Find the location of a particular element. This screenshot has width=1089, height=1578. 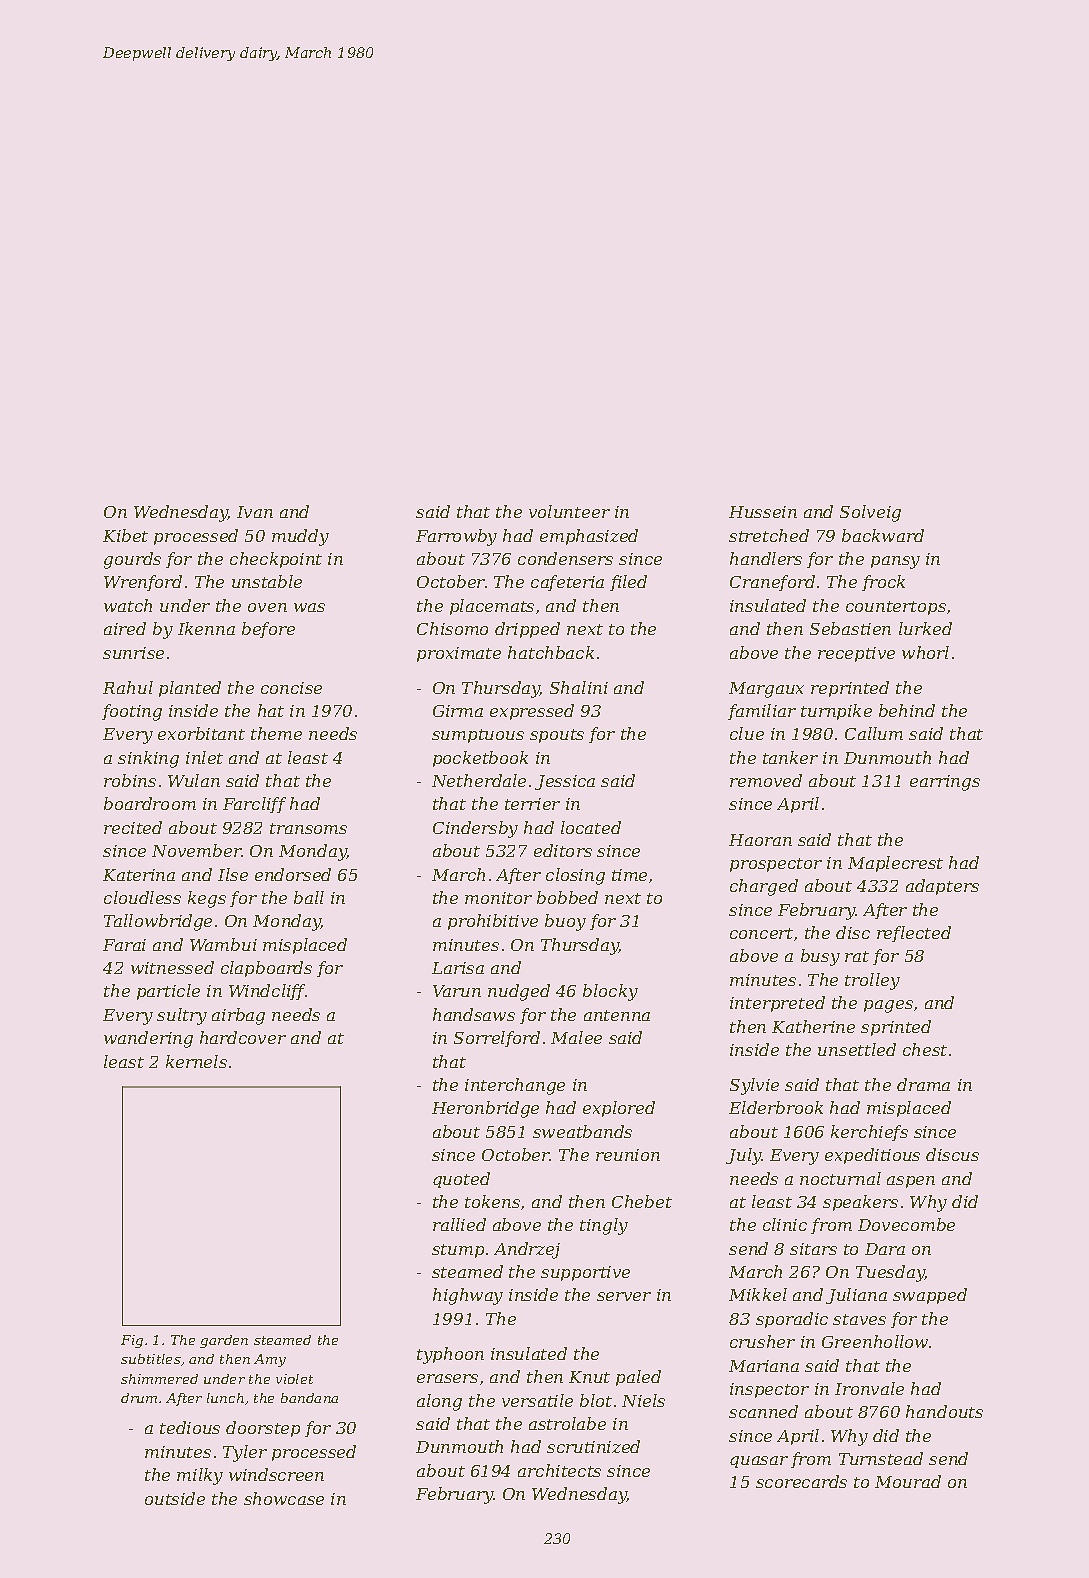

rallied is located at coordinates (459, 1224).
